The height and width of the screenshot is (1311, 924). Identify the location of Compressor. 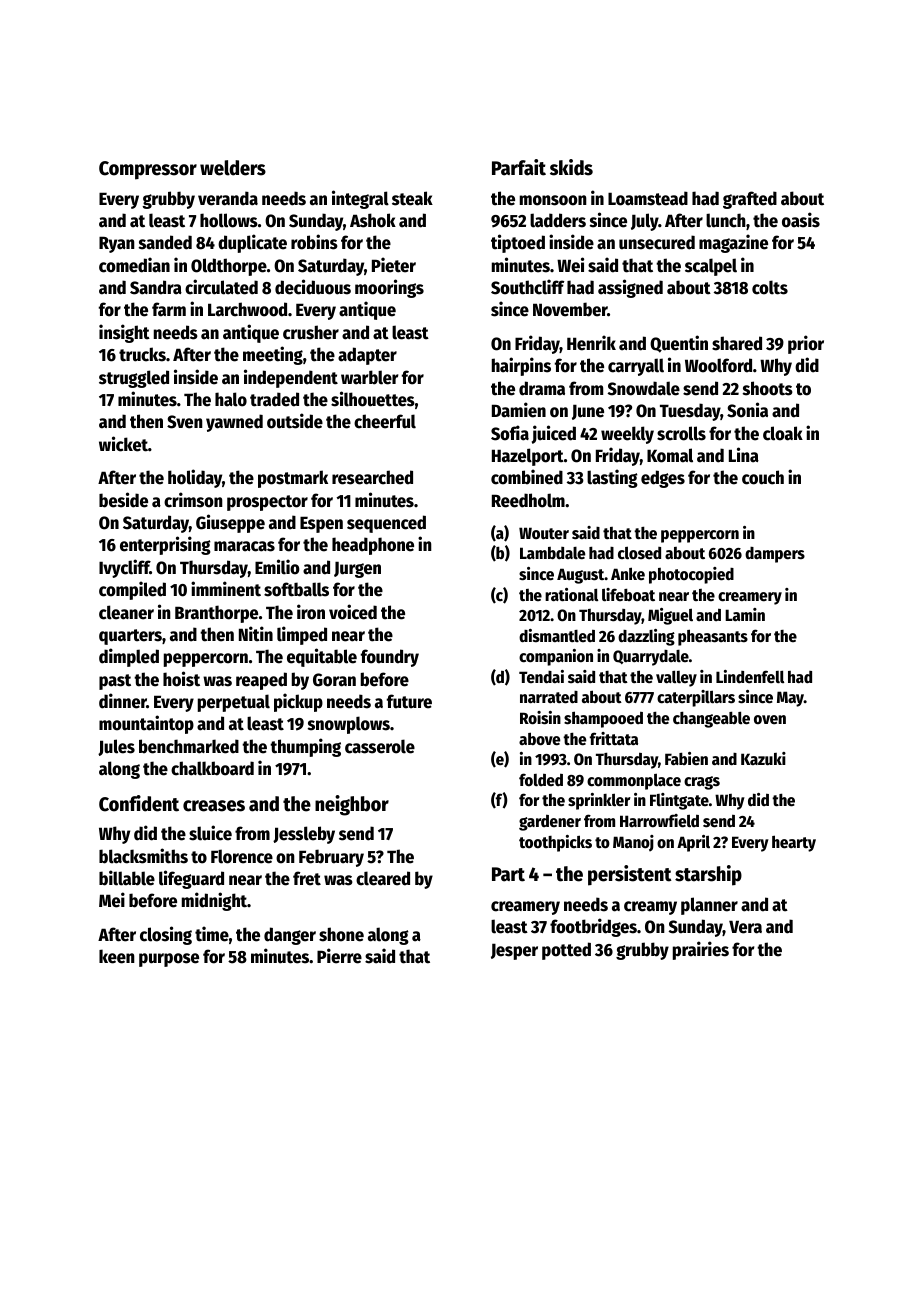
(148, 170).
